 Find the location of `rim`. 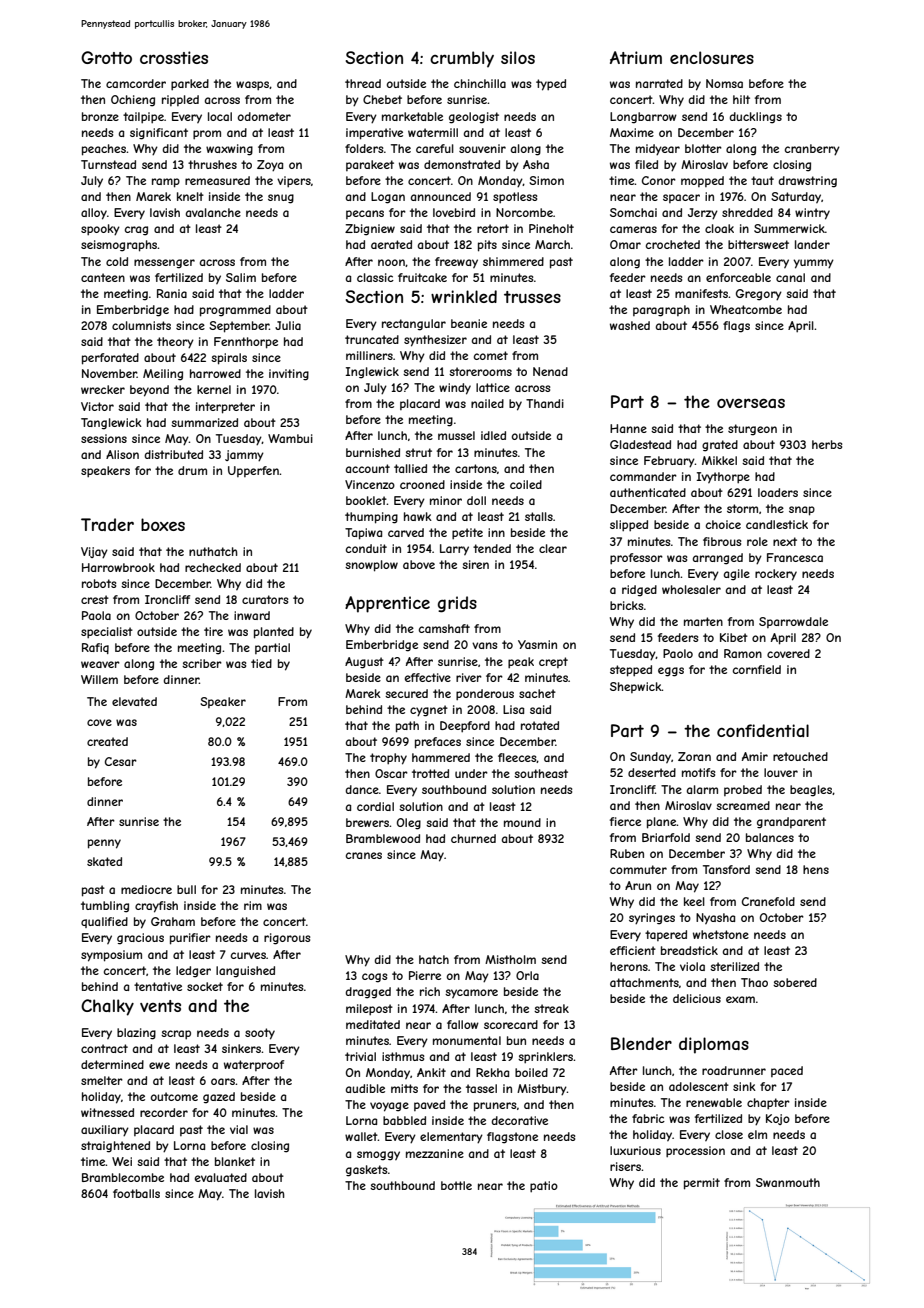

rim is located at coordinates (253, 905).
